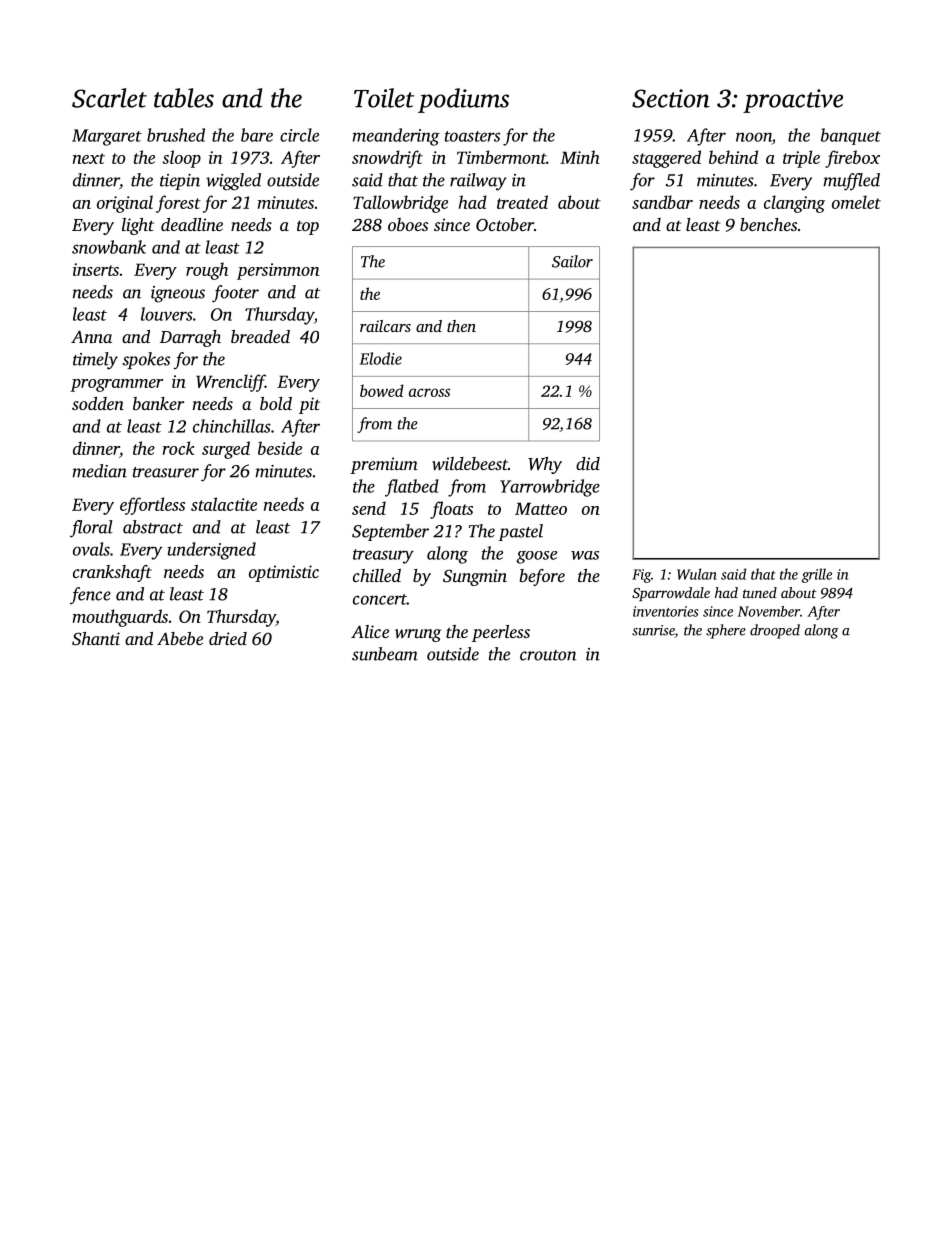 This document has height=1233, width=952. I want to click on omelet, so click(856, 202).
